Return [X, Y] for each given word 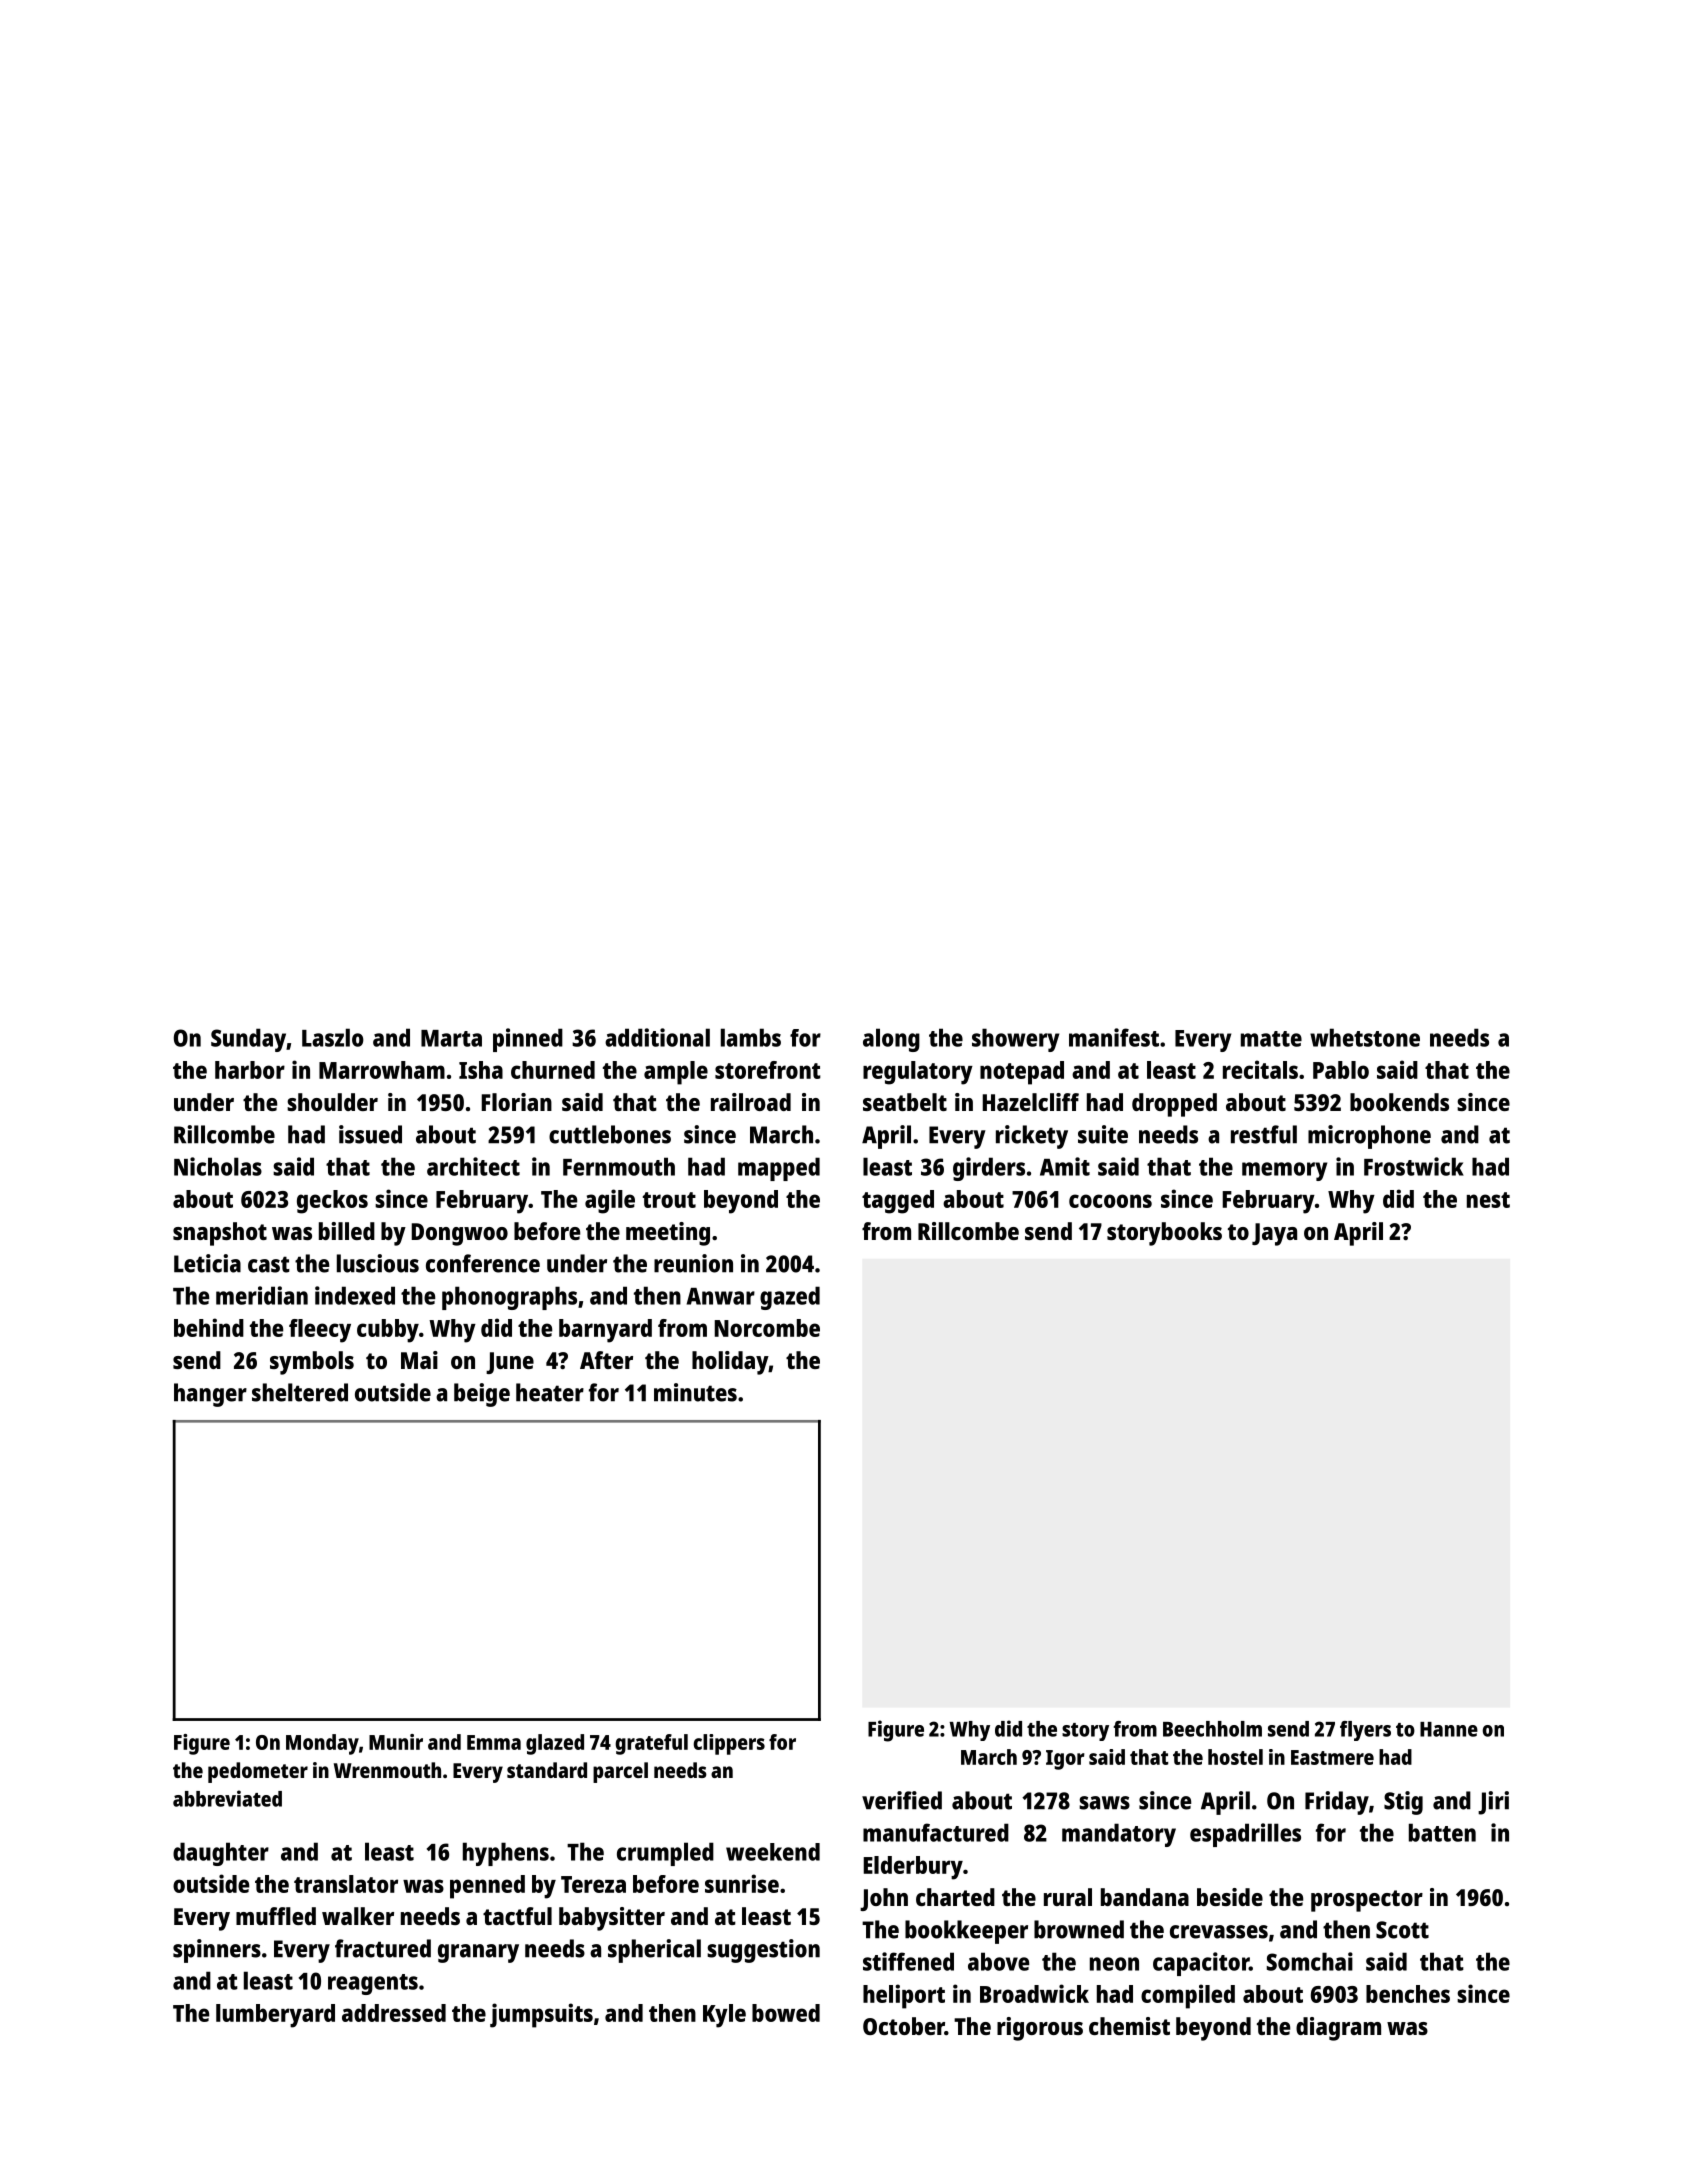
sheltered [300, 1392]
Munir [396, 1742]
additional [657, 1037]
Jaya [1274, 1234]
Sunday [248, 1040]
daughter [221, 1854]
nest [1488, 1200]
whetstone [1365, 1037]
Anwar [721, 1296]
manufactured [936, 1832]
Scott [1402, 1930]
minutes [695, 1392]
